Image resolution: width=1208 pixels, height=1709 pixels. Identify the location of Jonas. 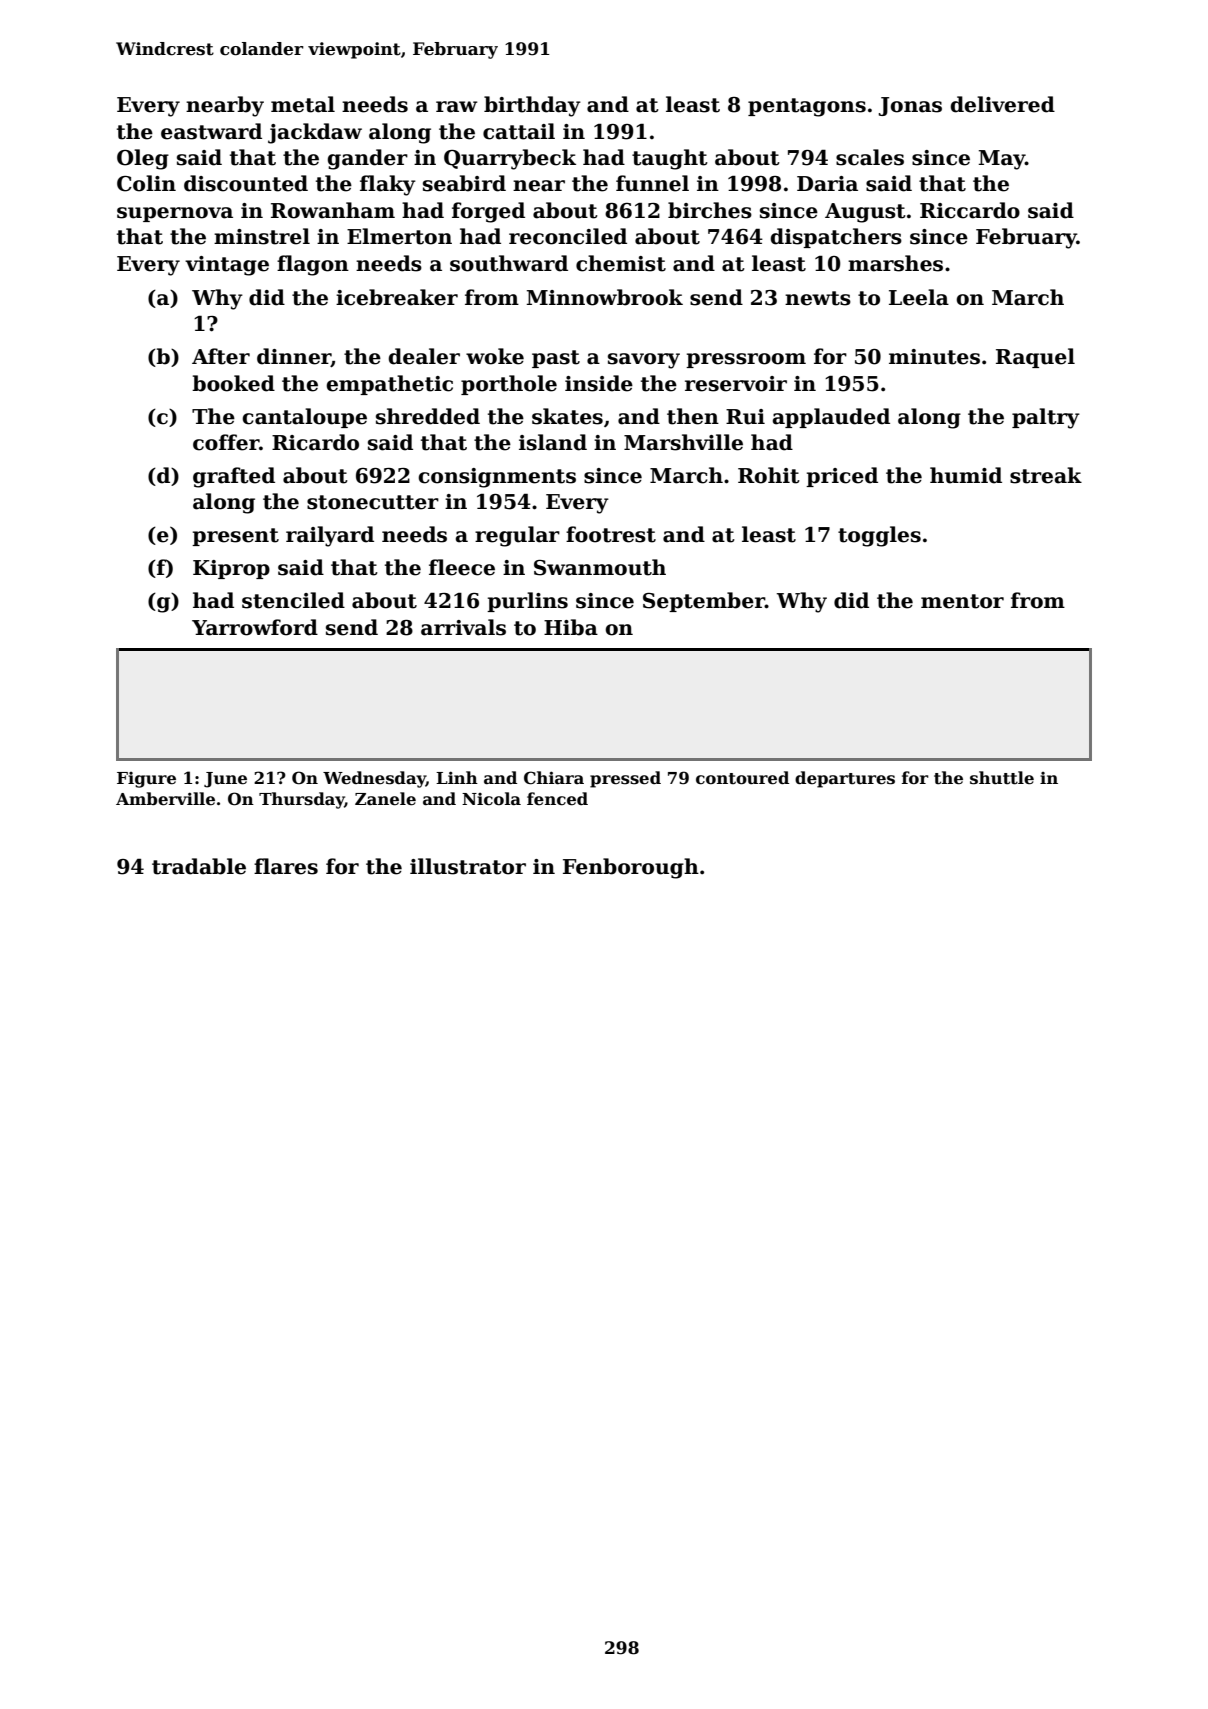
(910, 106).
